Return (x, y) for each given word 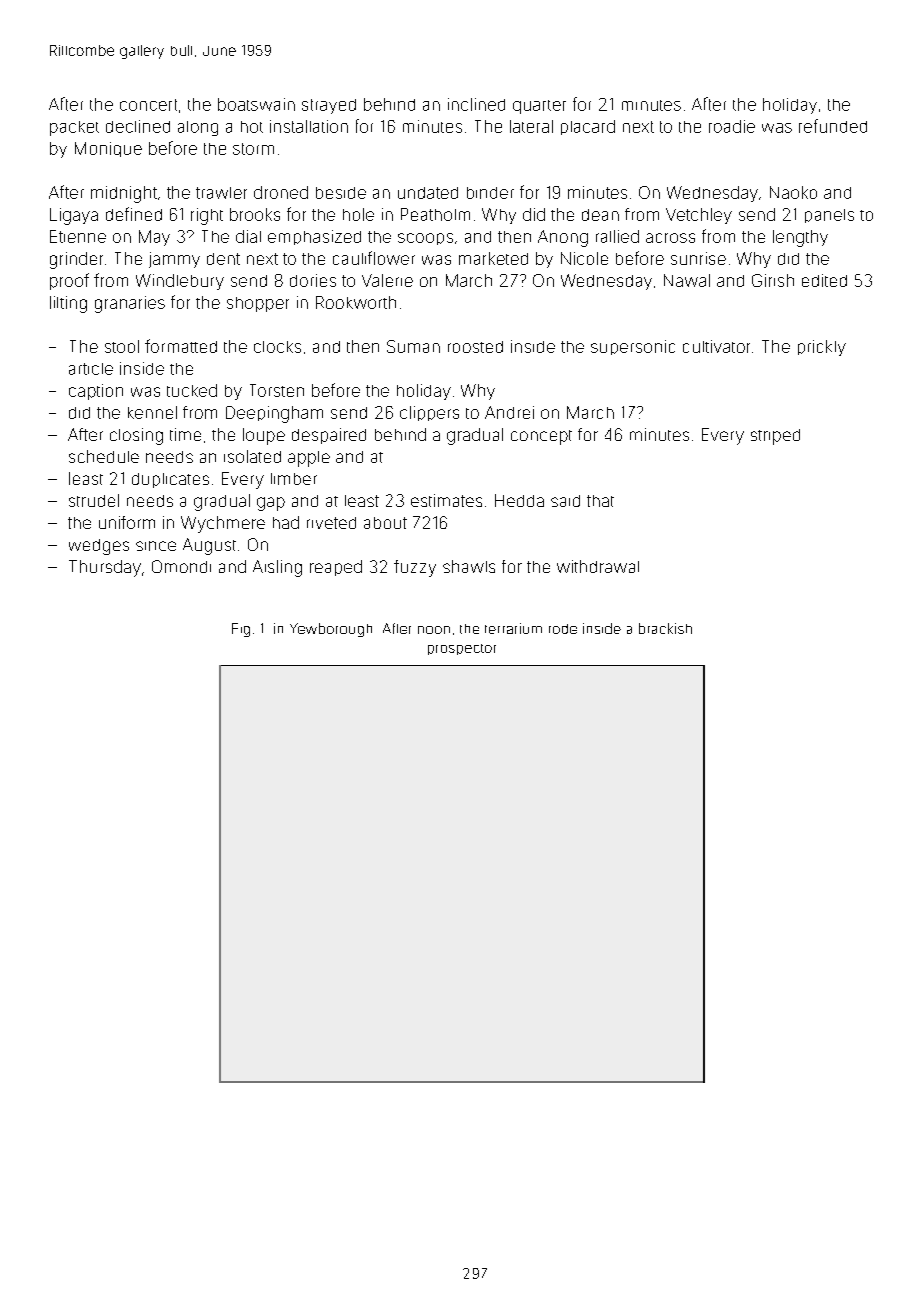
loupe (264, 436)
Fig (241, 630)
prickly (822, 348)
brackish (665, 628)
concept (541, 437)
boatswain (256, 104)
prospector (462, 649)
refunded (833, 126)
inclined (476, 104)
